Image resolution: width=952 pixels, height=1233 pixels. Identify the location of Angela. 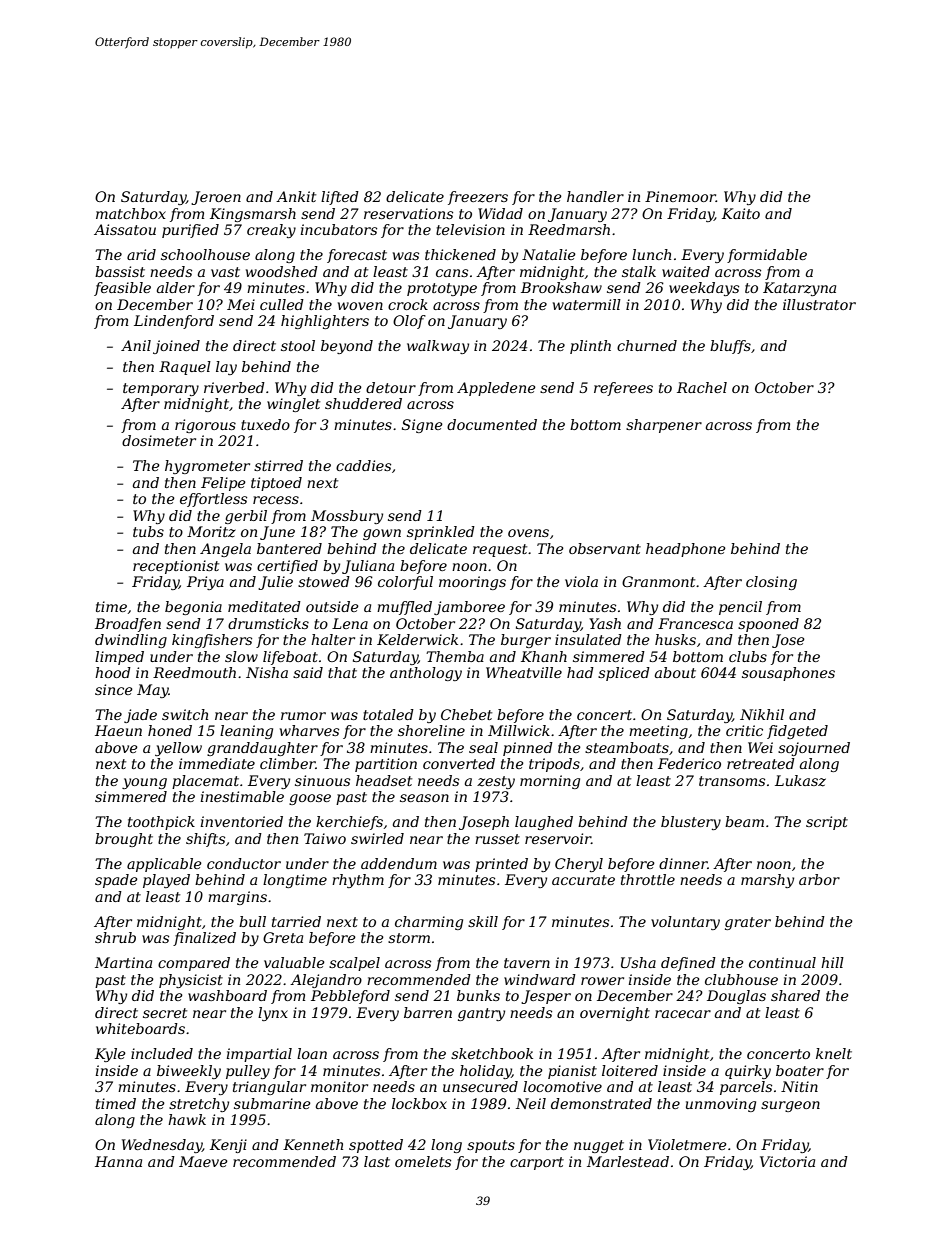
(225, 550).
